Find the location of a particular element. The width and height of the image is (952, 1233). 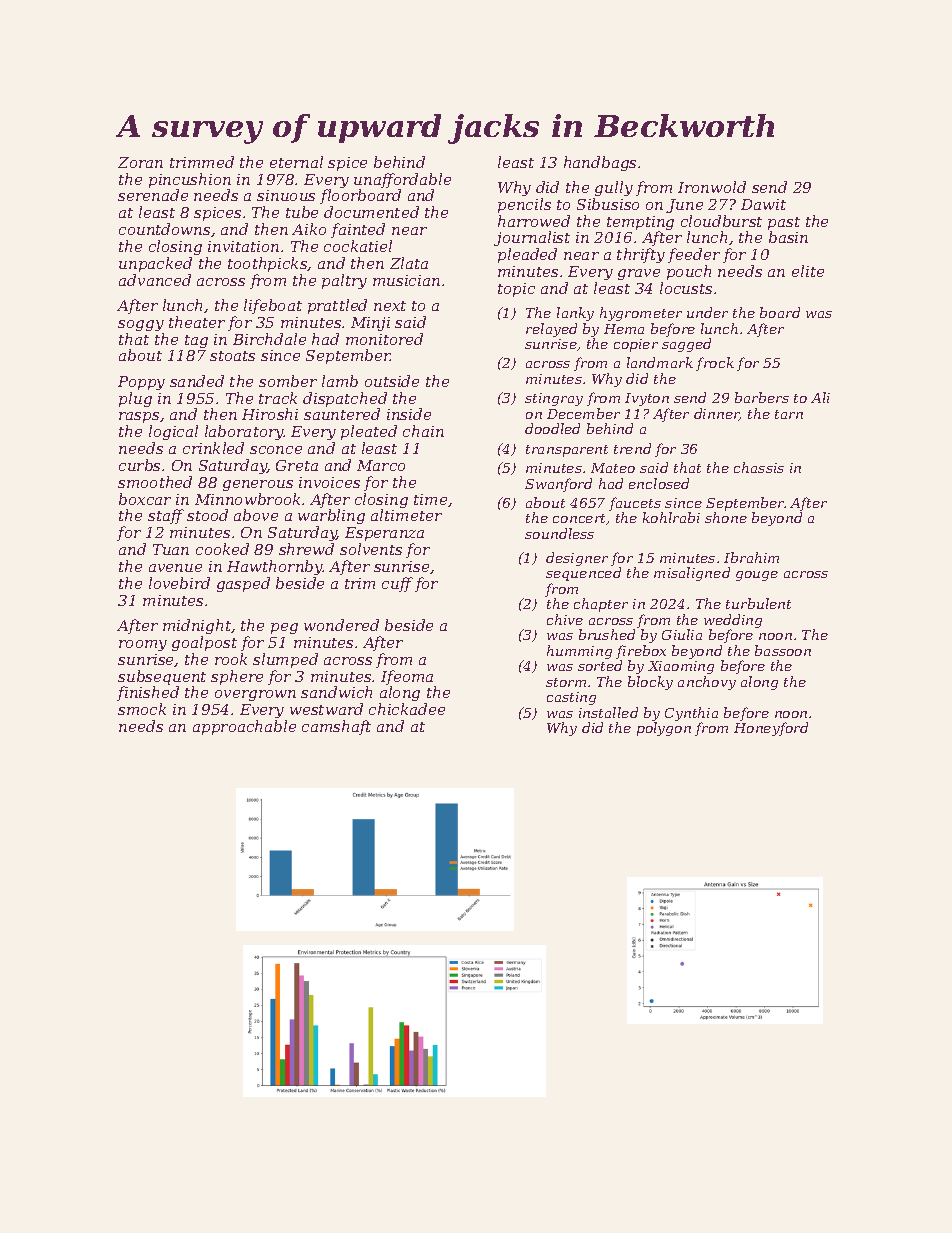

hygrometer is located at coordinates (641, 314).
